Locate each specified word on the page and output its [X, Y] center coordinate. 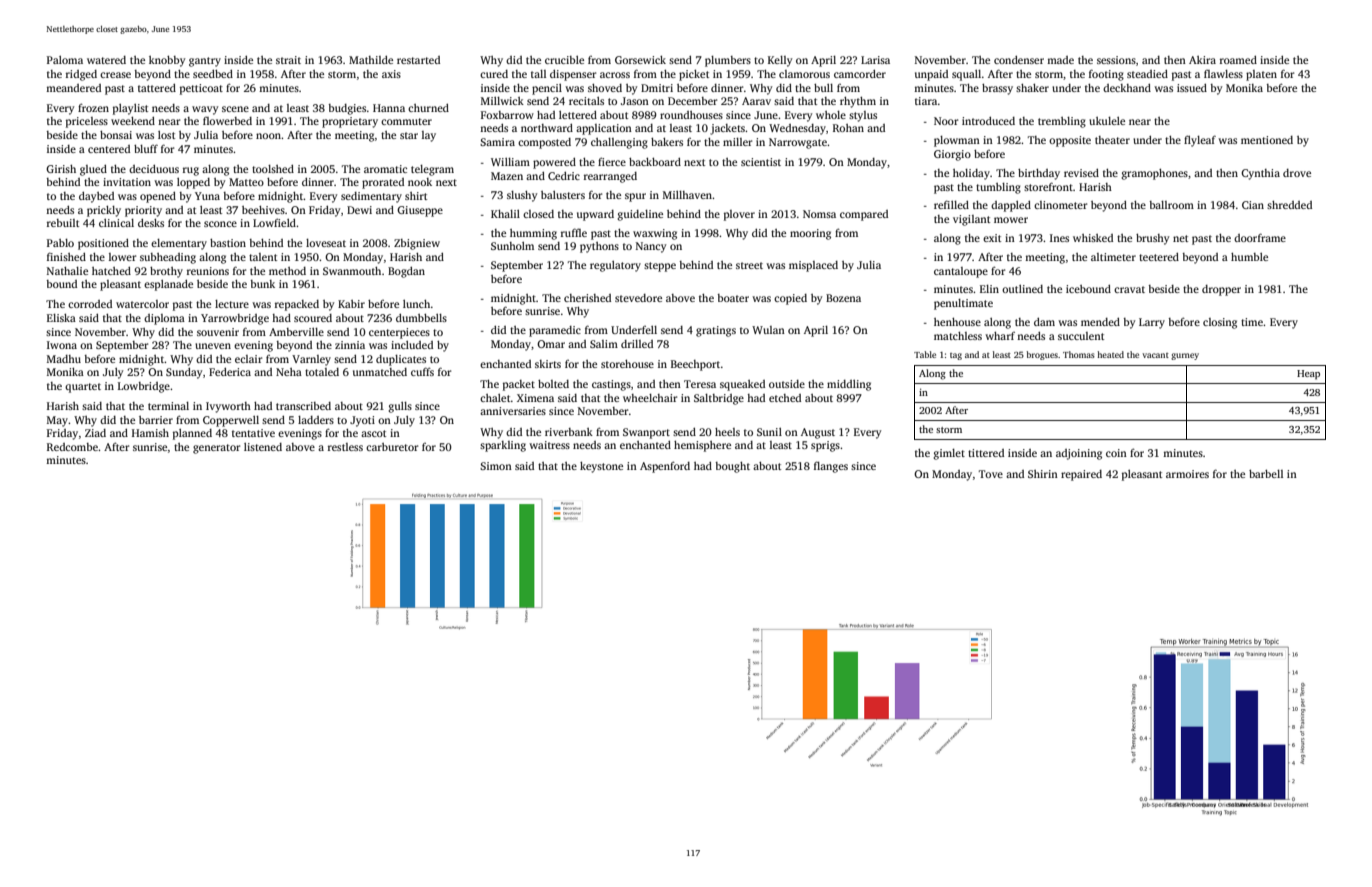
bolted [553, 384]
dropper [1221, 290]
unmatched [380, 372]
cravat [1129, 289]
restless [345, 447]
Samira [497, 142]
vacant [1155, 355]
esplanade [168, 285]
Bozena [843, 298]
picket [694, 75]
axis [391, 74]
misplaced [813, 266]
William [510, 162]
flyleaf [1200, 141]
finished [66, 256]
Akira [1202, 60]
